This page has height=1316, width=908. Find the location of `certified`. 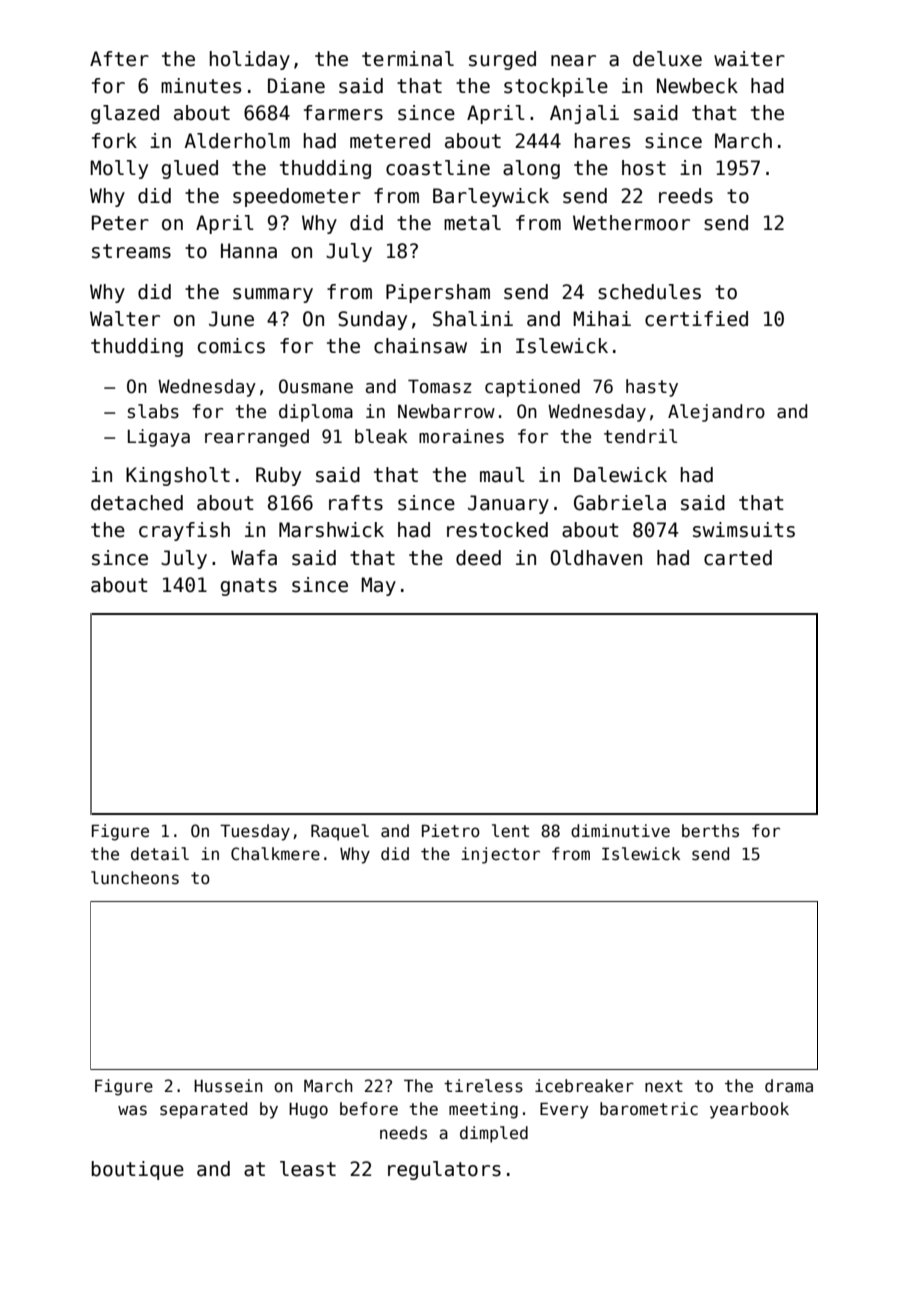

certified is located at coordinates (696, 319).
